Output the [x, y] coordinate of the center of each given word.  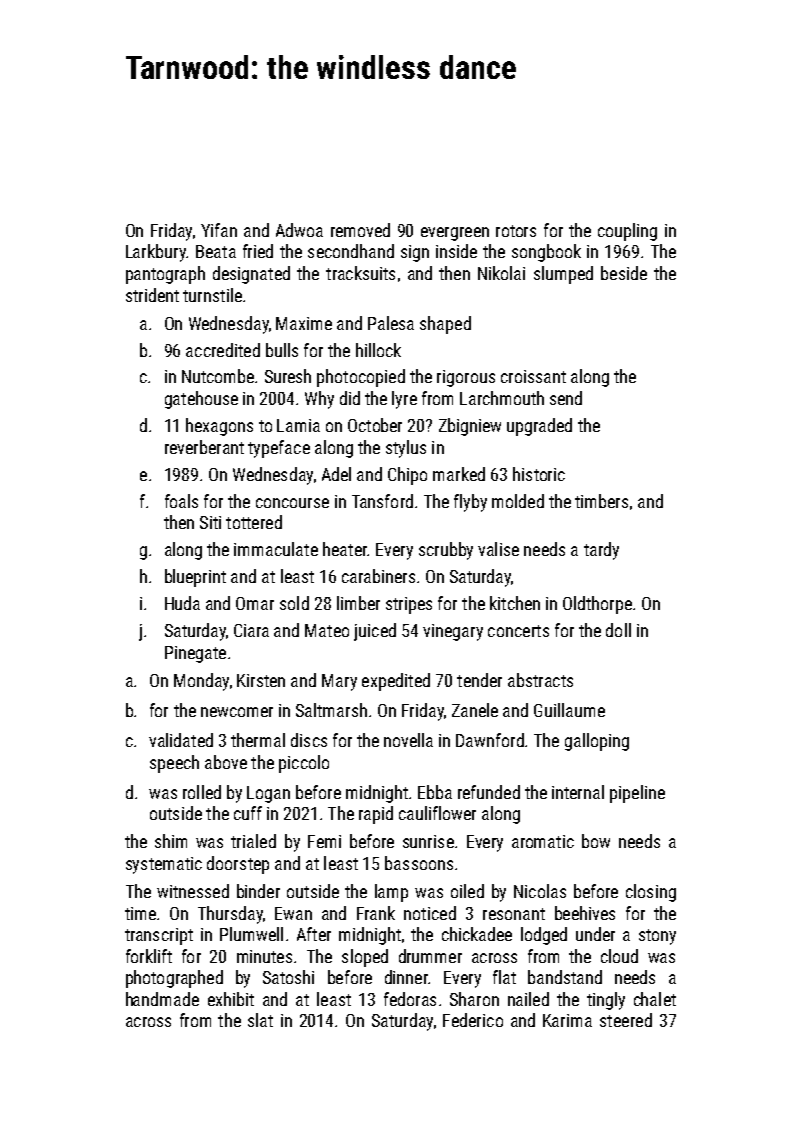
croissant [533, 376]
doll [618, 630]
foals [181, 501]
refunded [489, 792]
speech [174, 764]
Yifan [219, 230]
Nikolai [501, 273]
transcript [159, 936]
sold [294, 603]
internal [578, 792]
